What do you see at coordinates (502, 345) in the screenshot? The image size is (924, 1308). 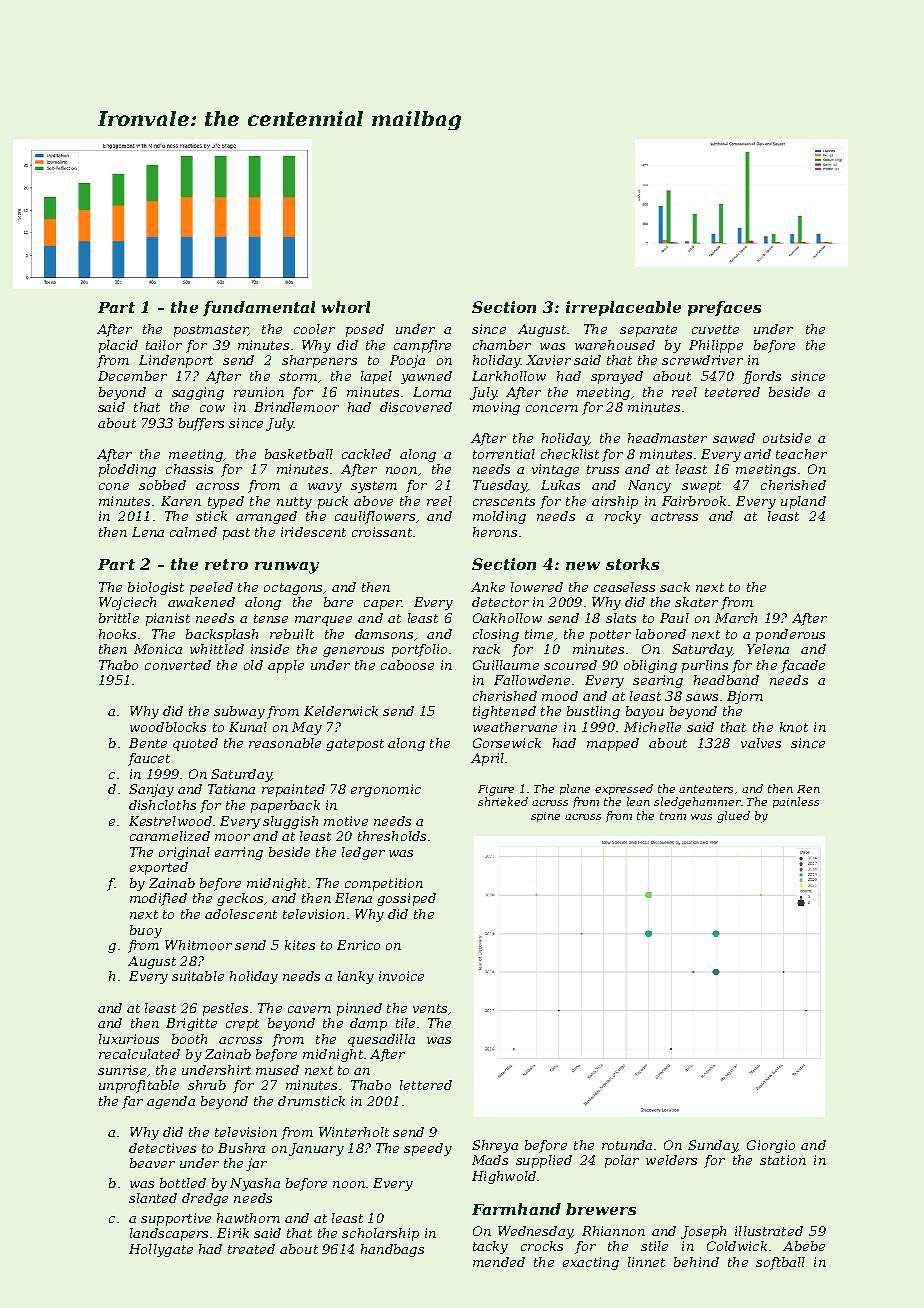 I see `chamber` at bounding box center [502, 345].
